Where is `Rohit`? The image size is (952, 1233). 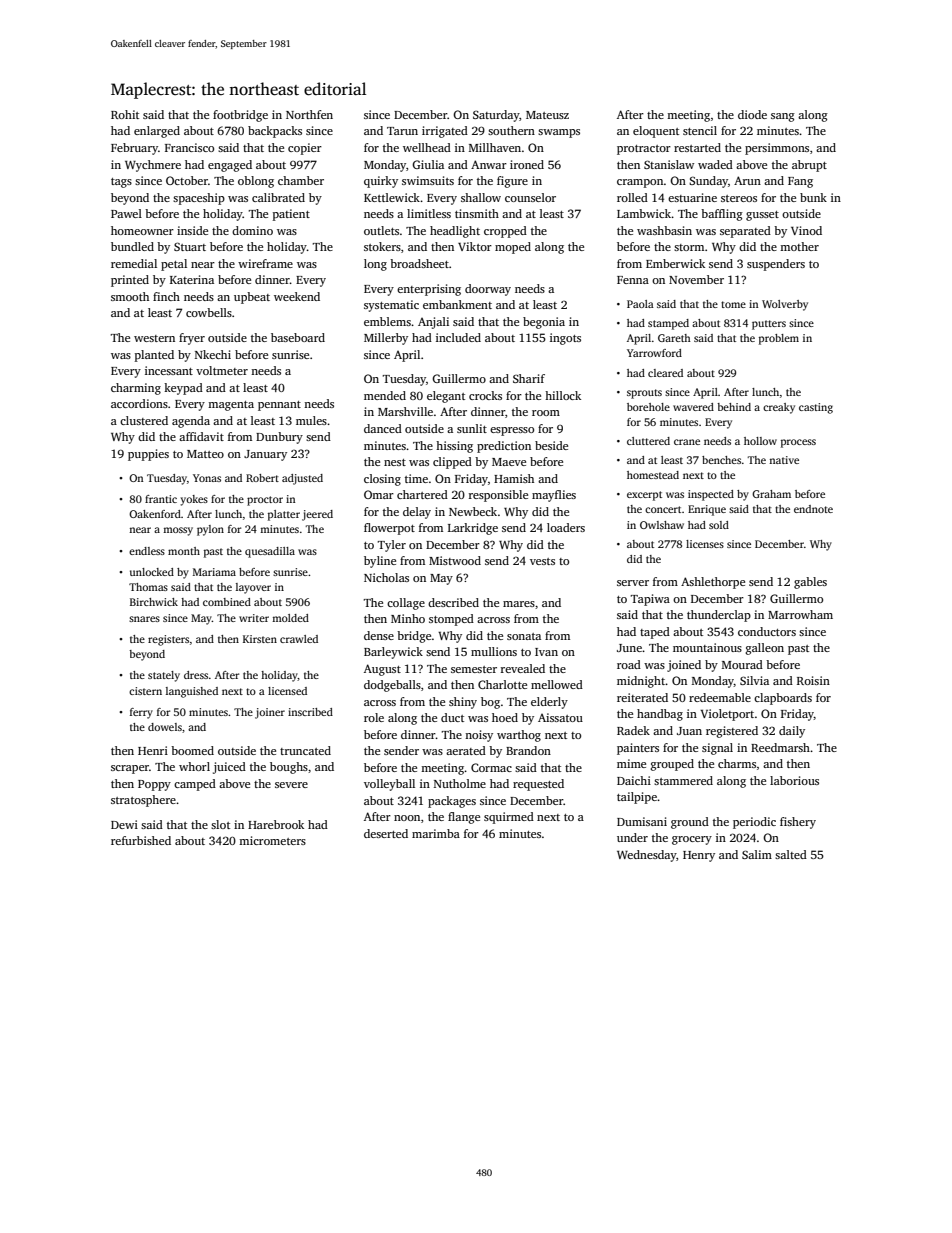
Rohit is located at coordinates (125, 114).
